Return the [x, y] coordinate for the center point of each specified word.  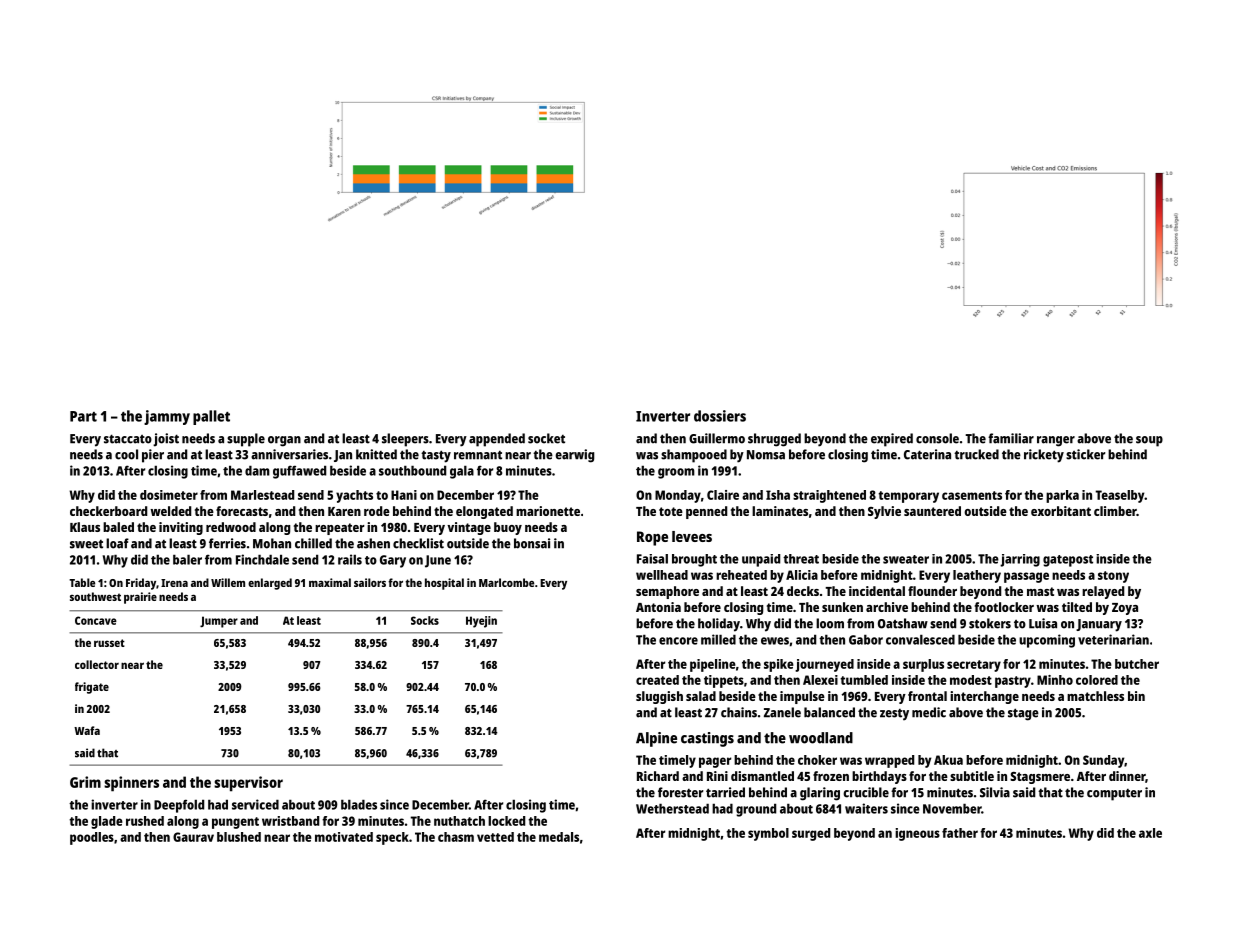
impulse [802, 697]
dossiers [720, 416]
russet [109, 643]
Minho [1055, 680]
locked [506, 821]
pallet [211, 417]
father [960, 833]
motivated [344, 837]
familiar [1011, 438]
